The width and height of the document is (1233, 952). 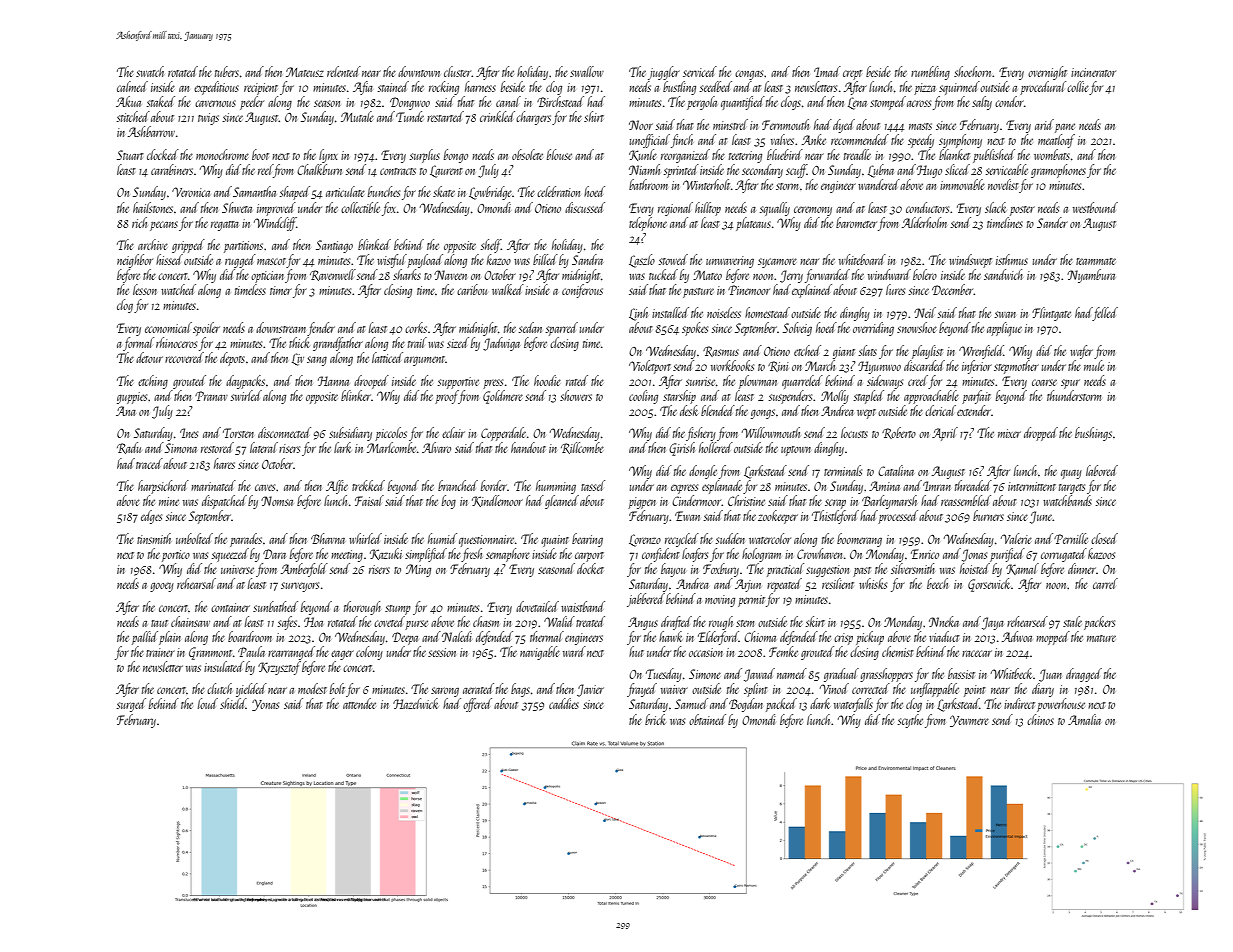 What do you see at coordinates (685, 156) in the document?
I see `reorganized` at bounding box center [685, 156].
